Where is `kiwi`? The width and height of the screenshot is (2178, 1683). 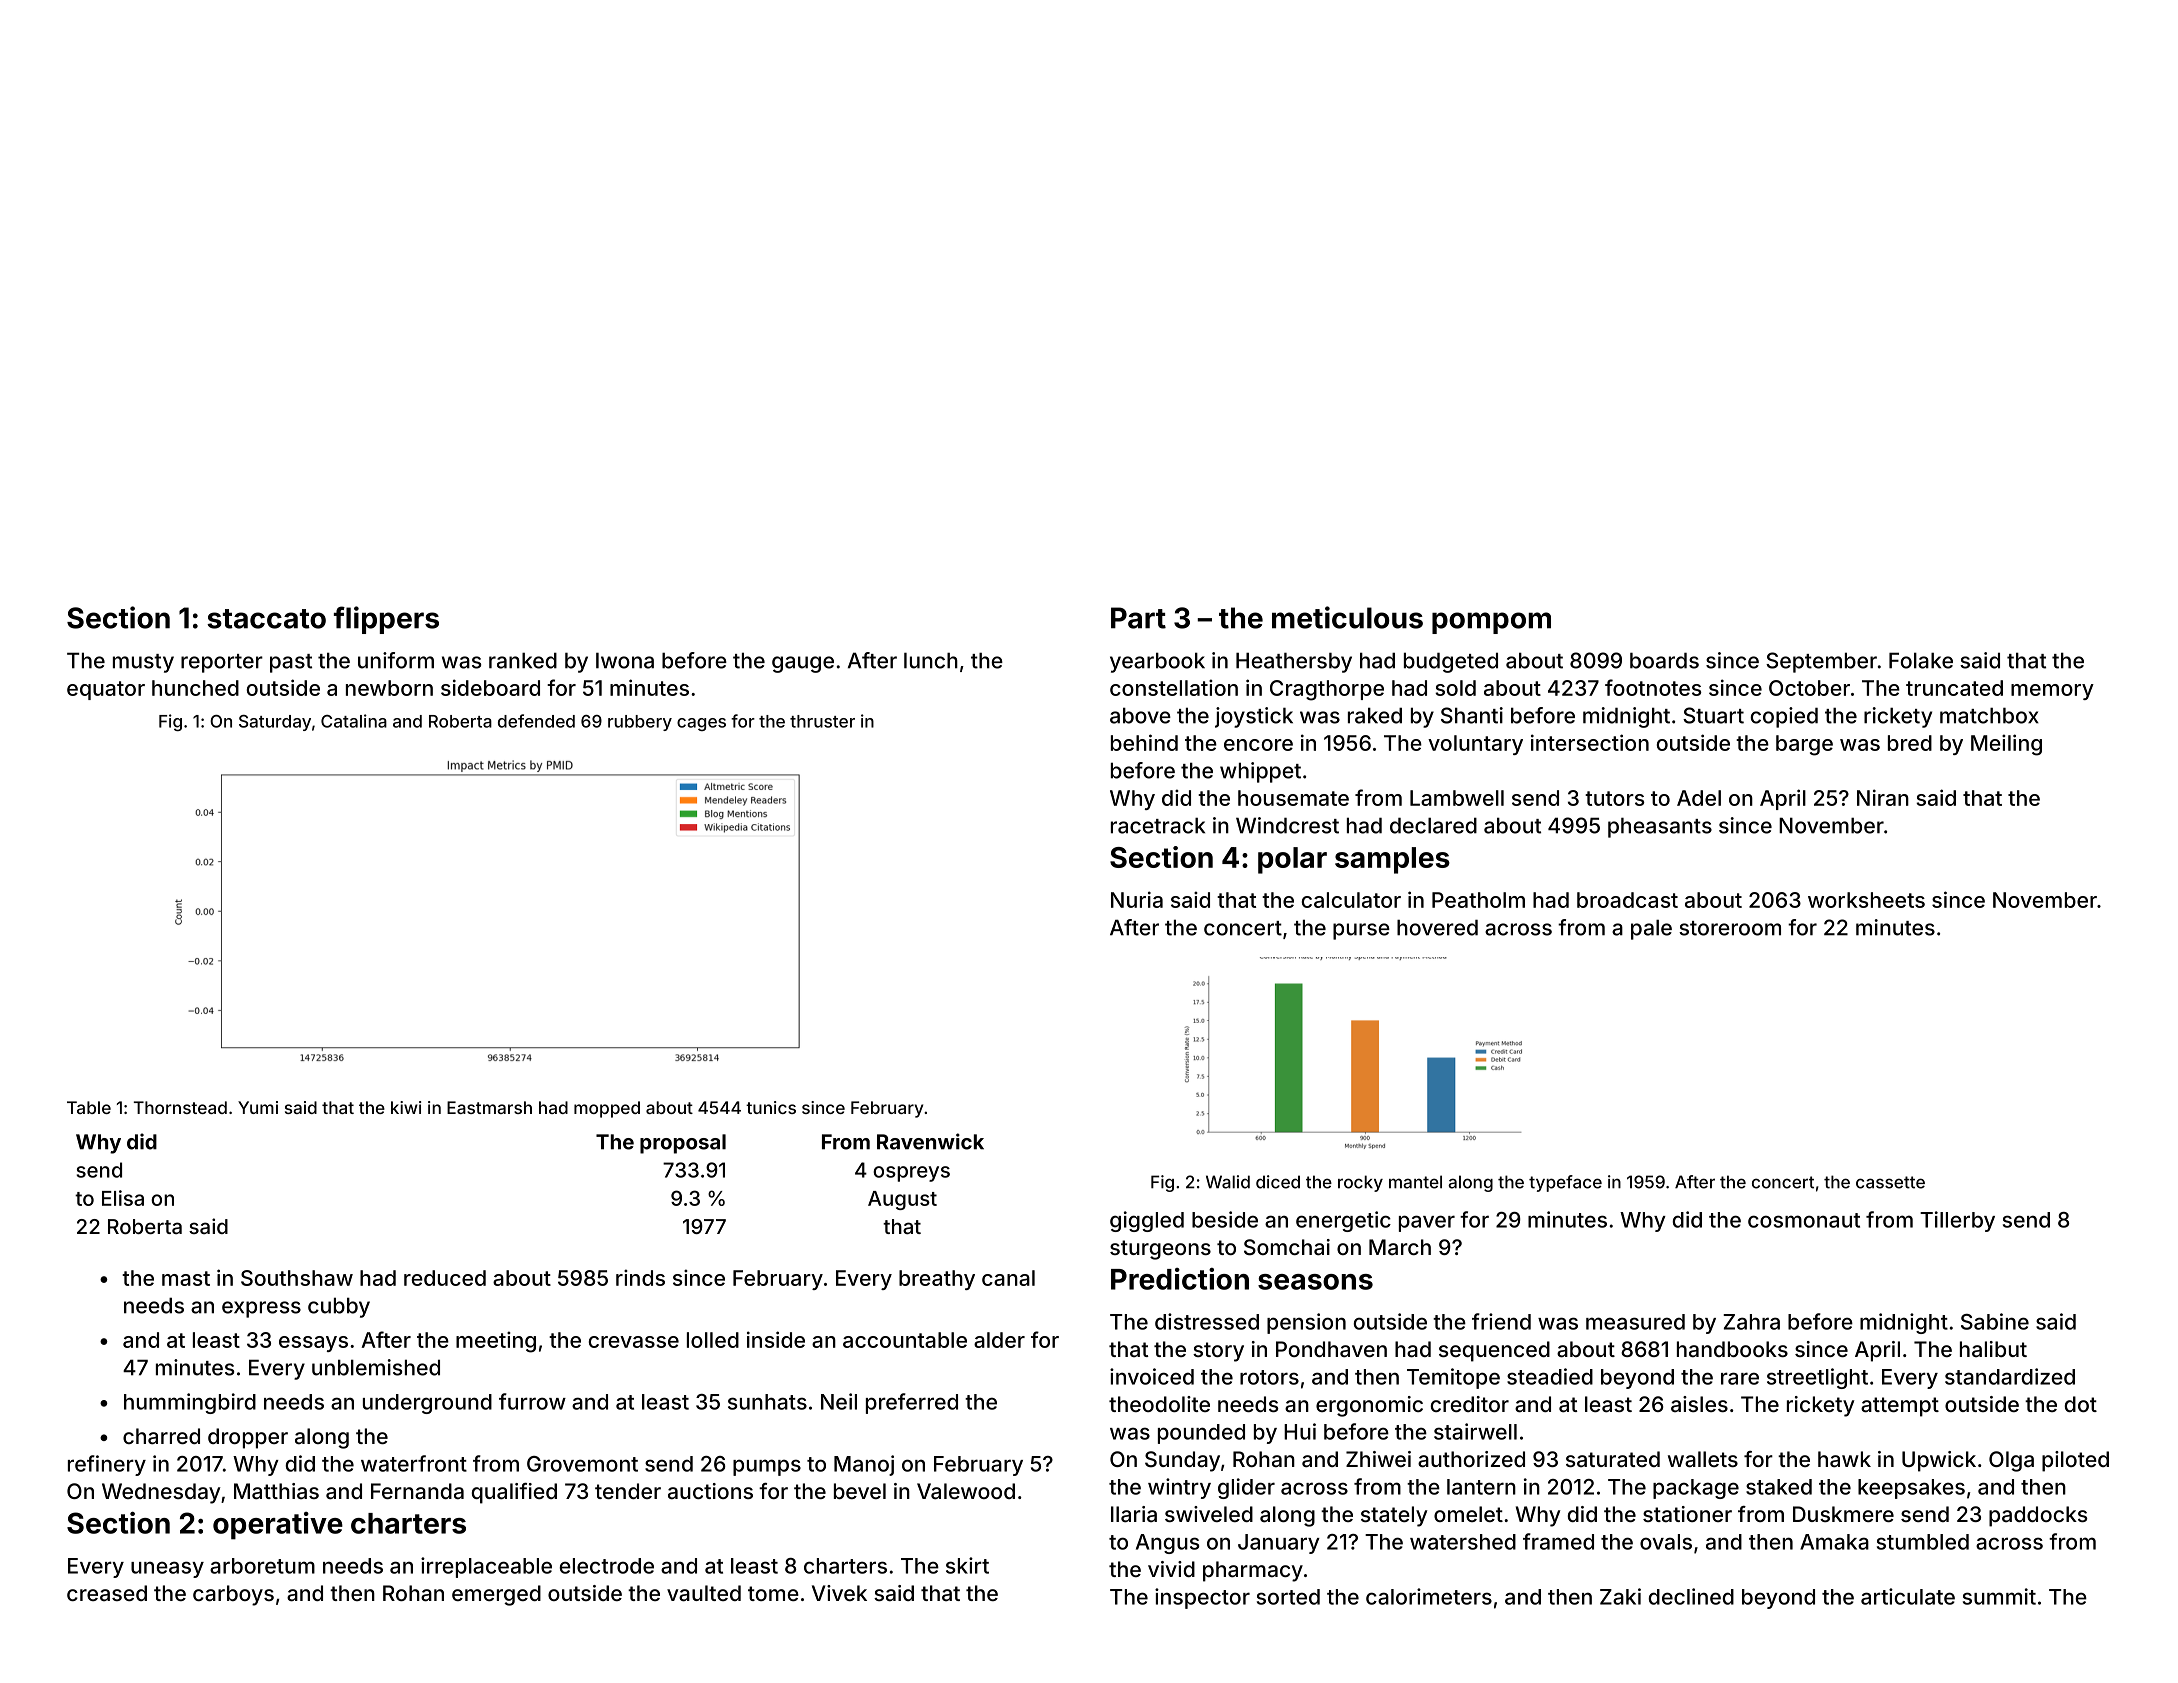 kiwi is located at coordinates (406, 1107).
